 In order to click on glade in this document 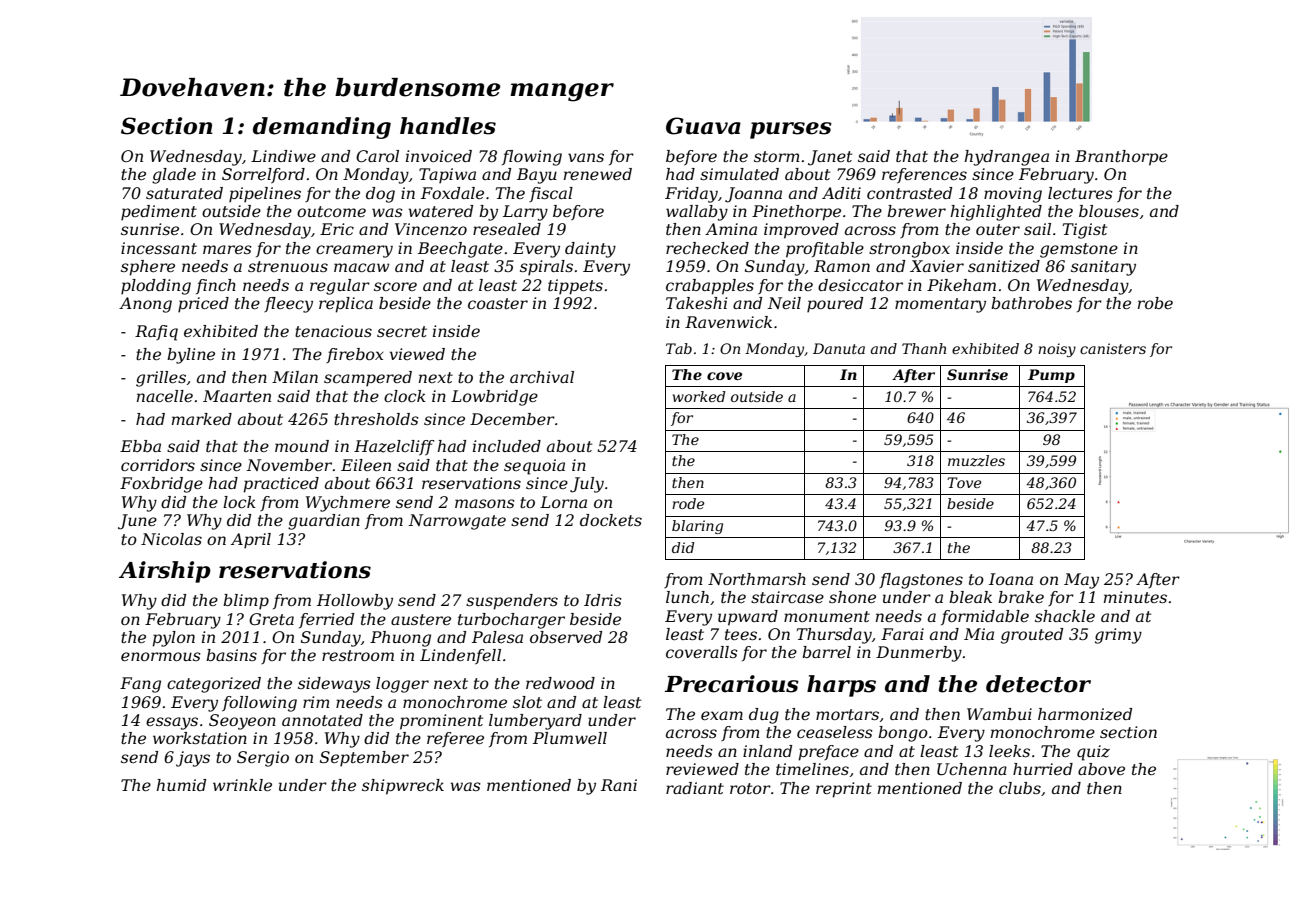, I will do `click(174, 176)`.
